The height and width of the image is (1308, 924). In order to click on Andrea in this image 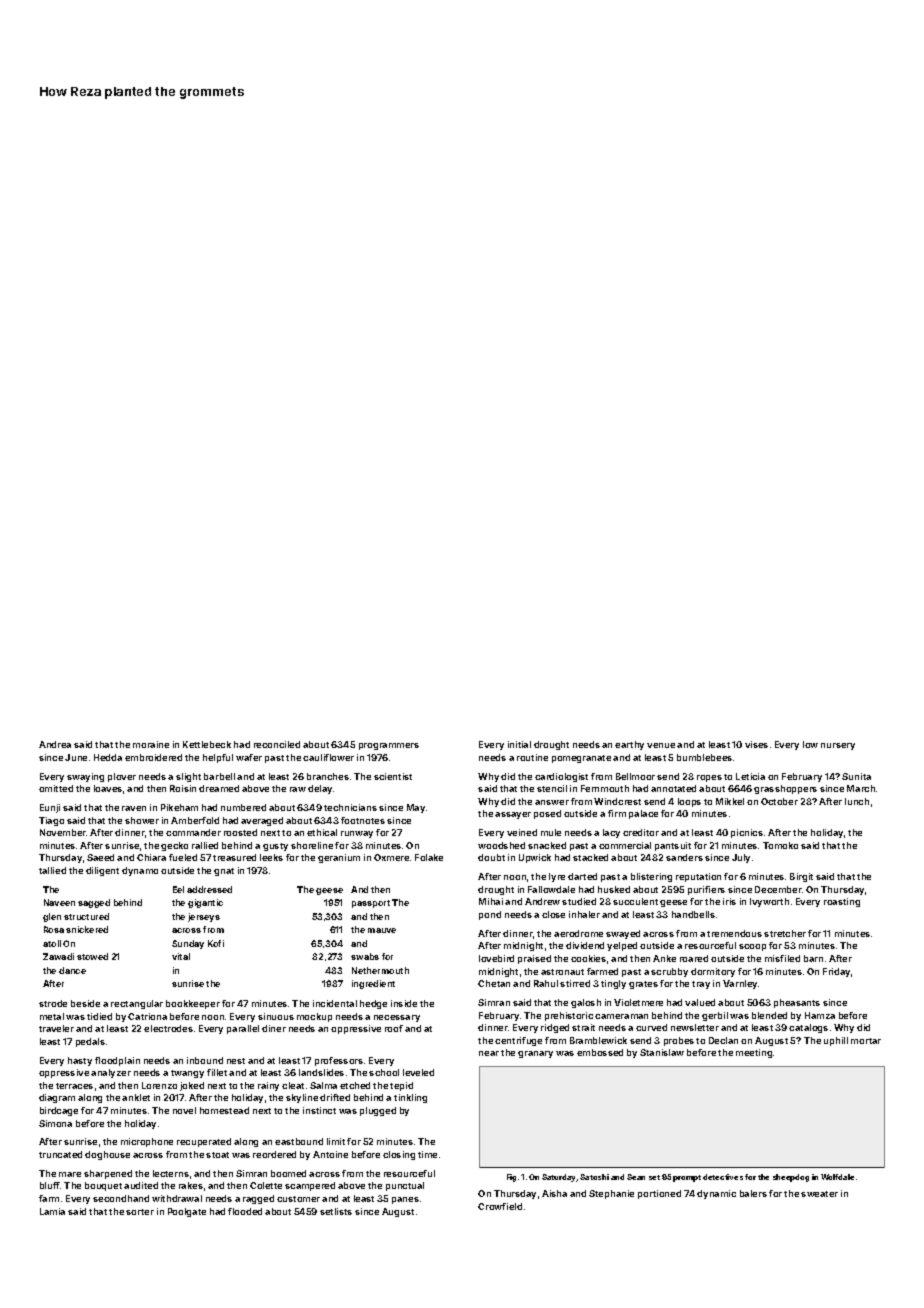, I will do `click(55, 744)`.
